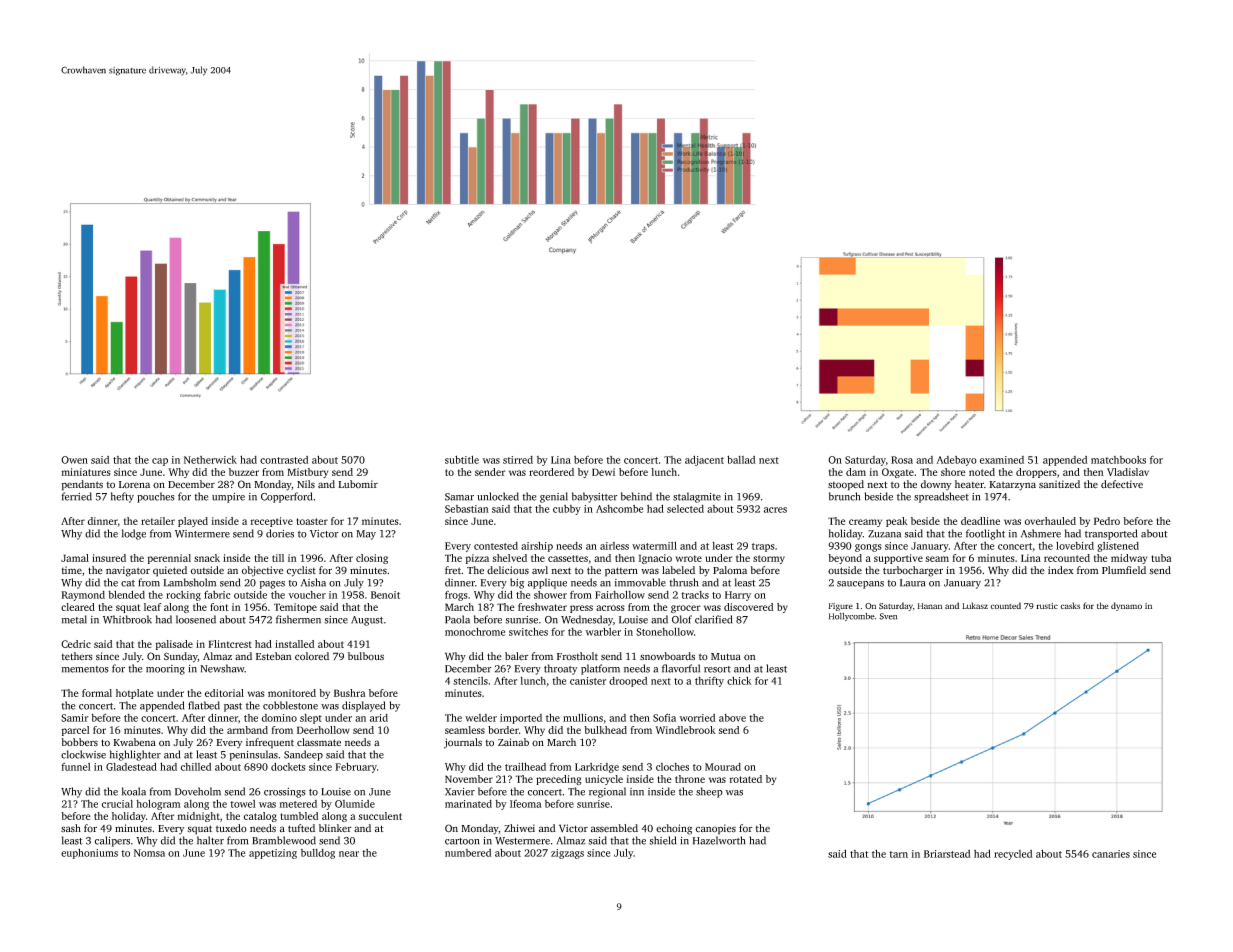  I want to click on Sven, so click(888, 616).
